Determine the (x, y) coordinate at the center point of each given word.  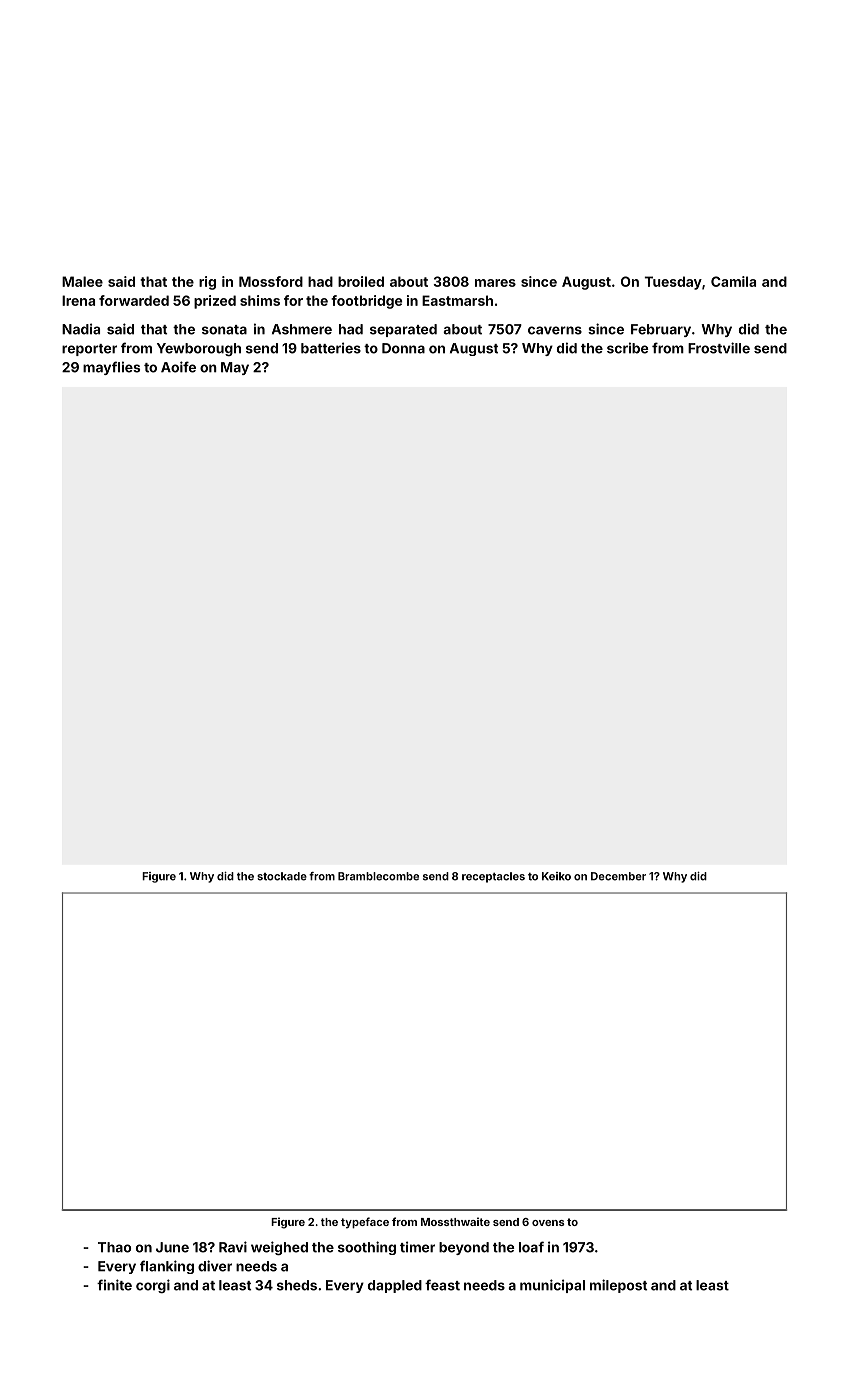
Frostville (719, 348)
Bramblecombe (378, 876)
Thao (114, 1247)
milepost (618, 1286)
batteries (331, 348)
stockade (282, 876)
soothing (367, 1248)
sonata (224, 330)
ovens (548, 1223)
